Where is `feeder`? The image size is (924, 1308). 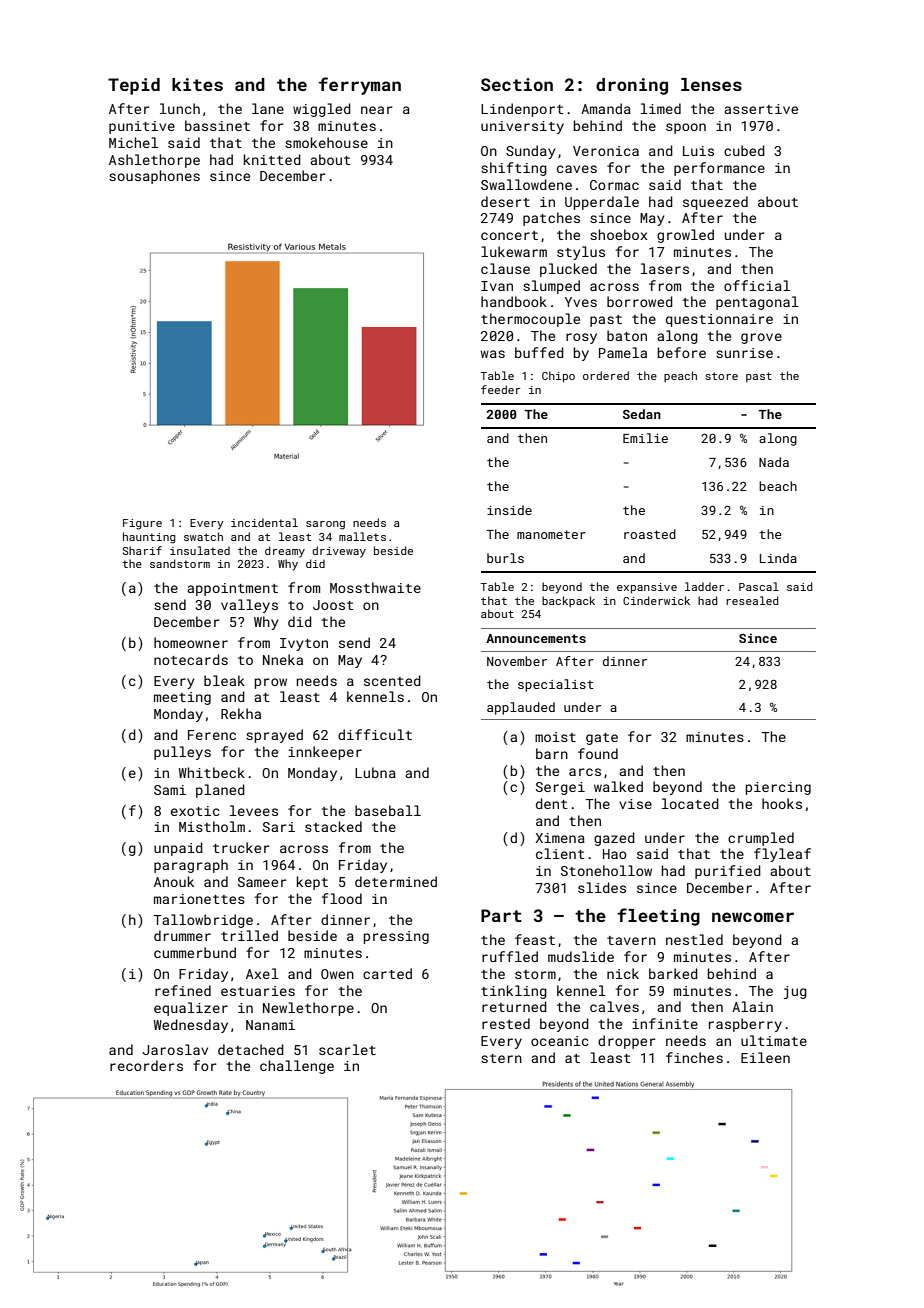 feeder is located at coordinates (501, 389).
